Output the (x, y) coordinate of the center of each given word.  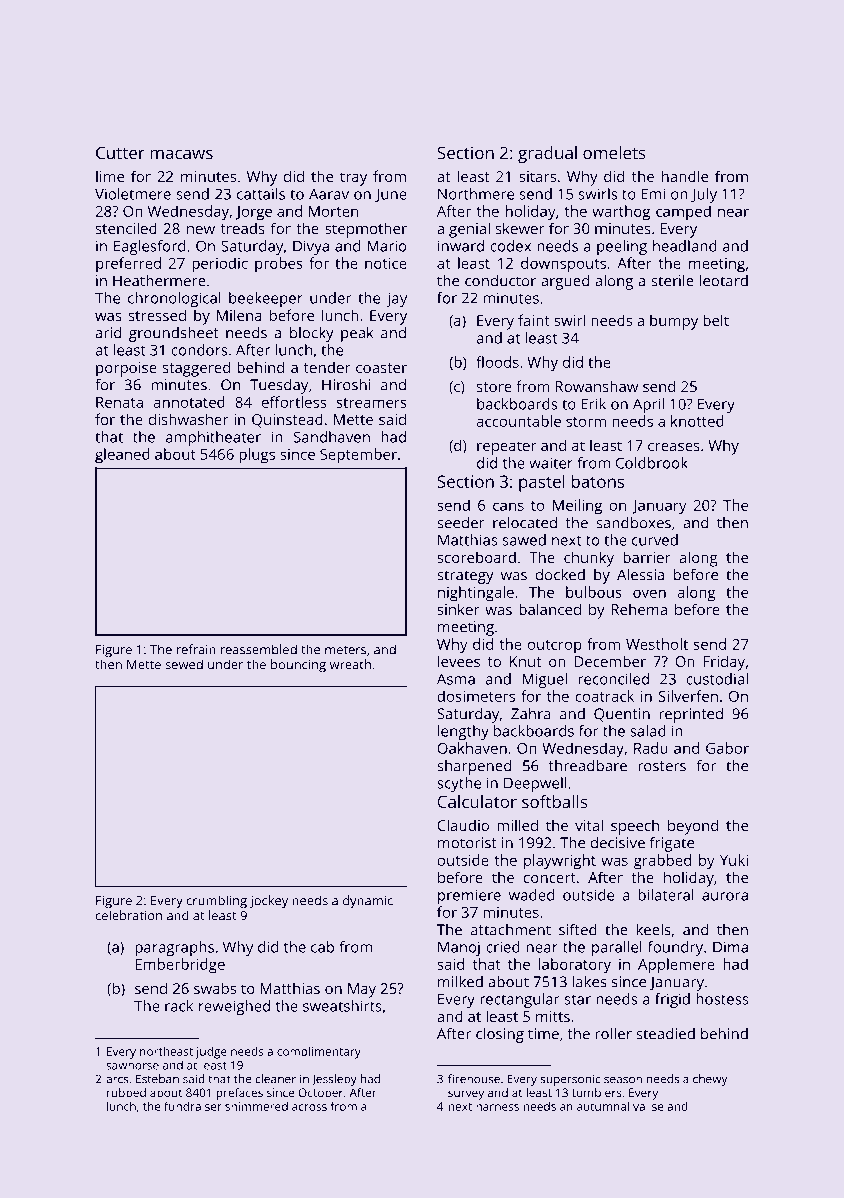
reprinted (691, 715)
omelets (614, 152)
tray (353, 179)
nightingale (476, 594)
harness (497, 1106)
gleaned (122, 456)
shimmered (256, 1106)
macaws (181, 154)
